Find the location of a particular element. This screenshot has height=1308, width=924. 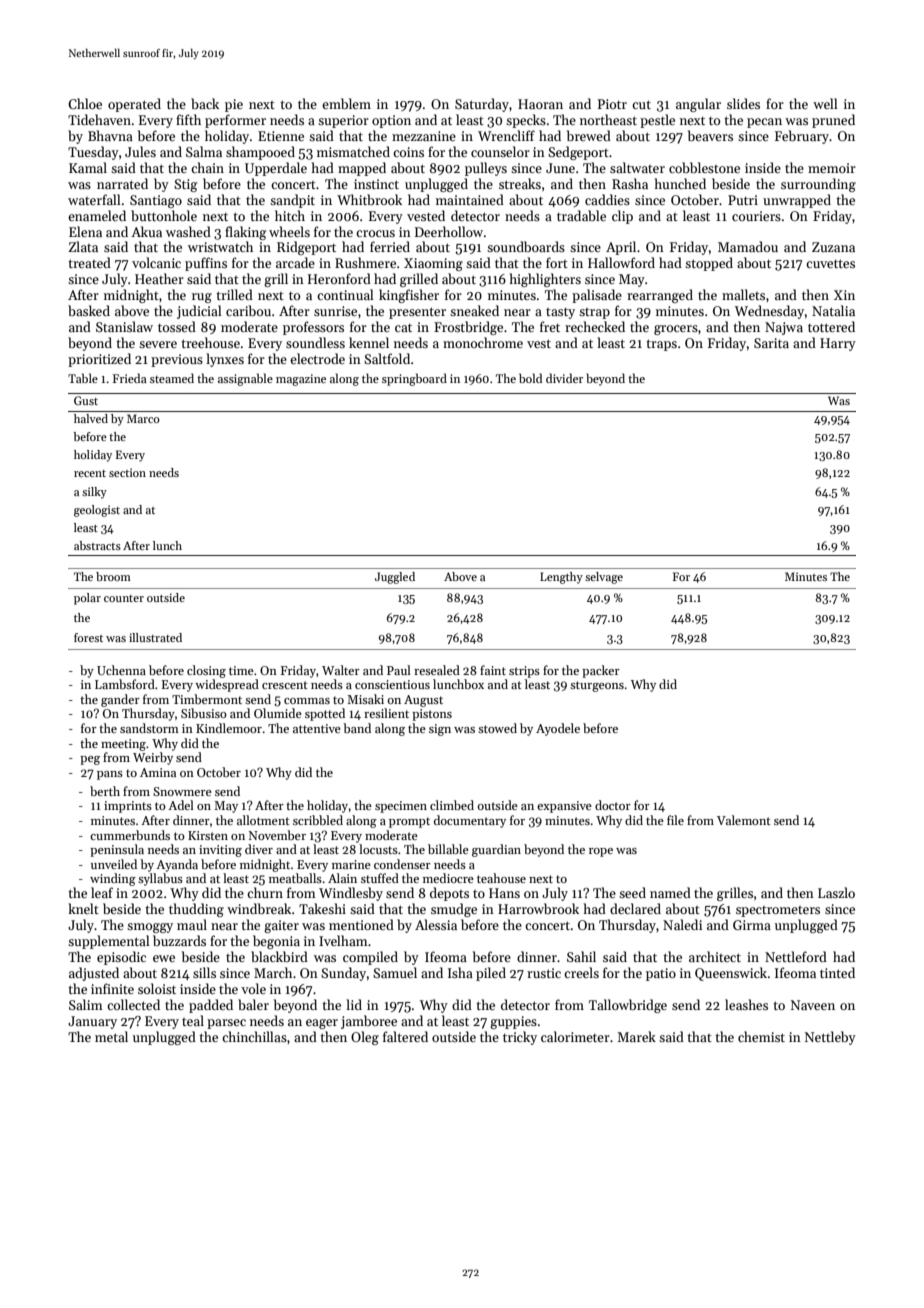

calorimeter is located at coordinates (575, 1036).
